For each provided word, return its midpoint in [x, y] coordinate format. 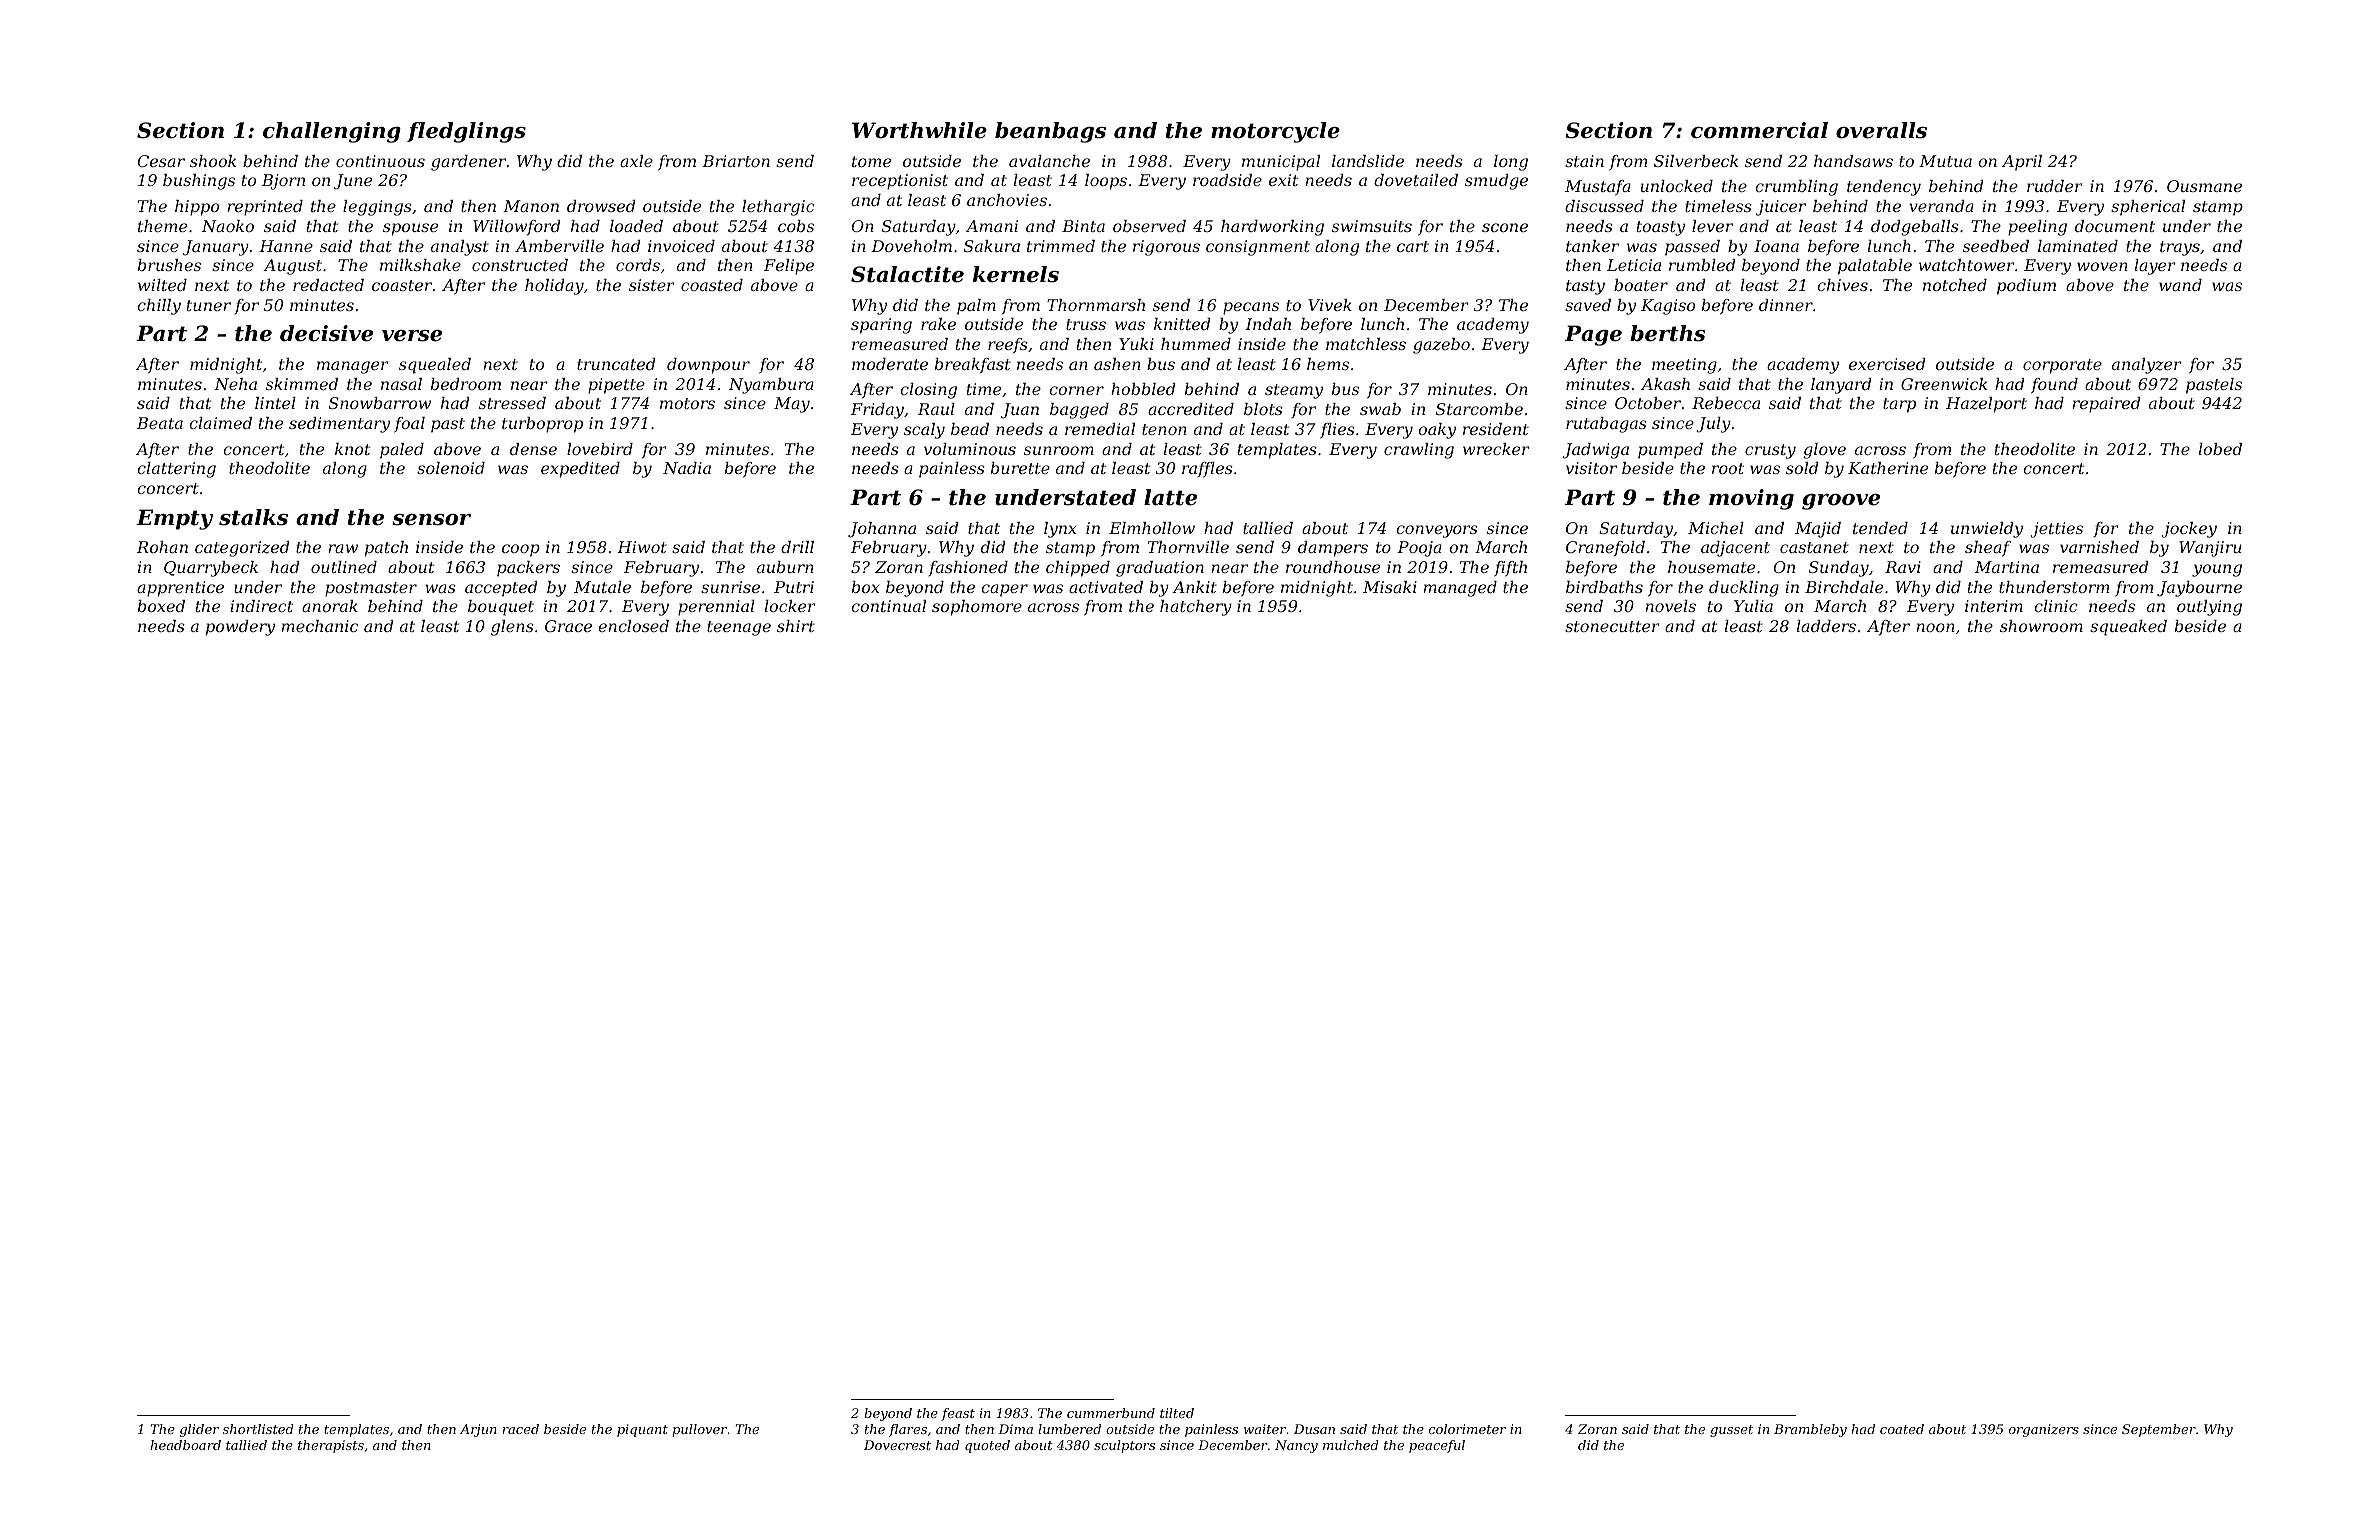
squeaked [2128, 628]
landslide [1368, 161]
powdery [240, 628]
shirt [796, 626]
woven [2102, 266]
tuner [209, 305]
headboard [185, 1445]
